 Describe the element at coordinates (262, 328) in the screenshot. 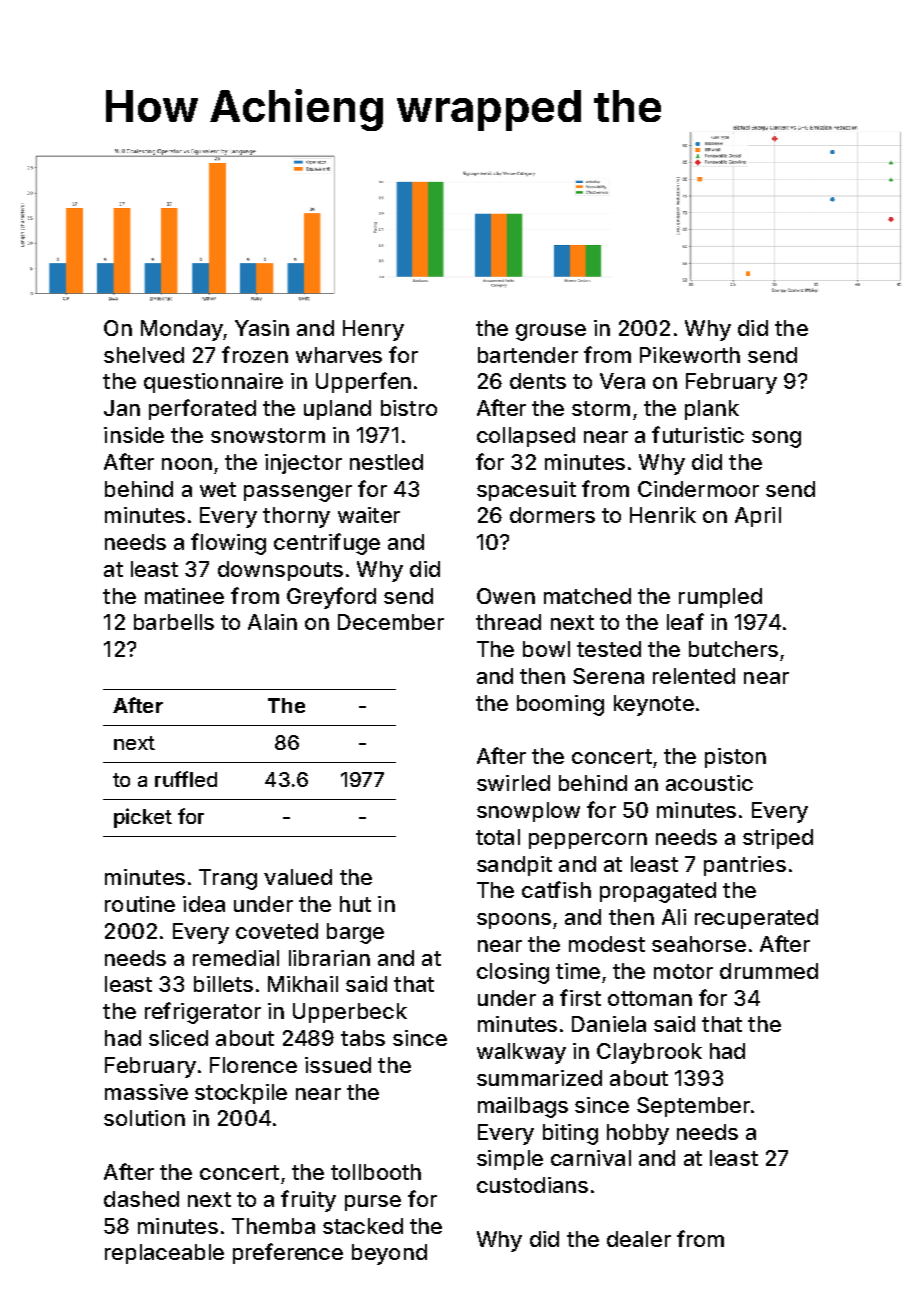

I see `Yasin` at that location.
